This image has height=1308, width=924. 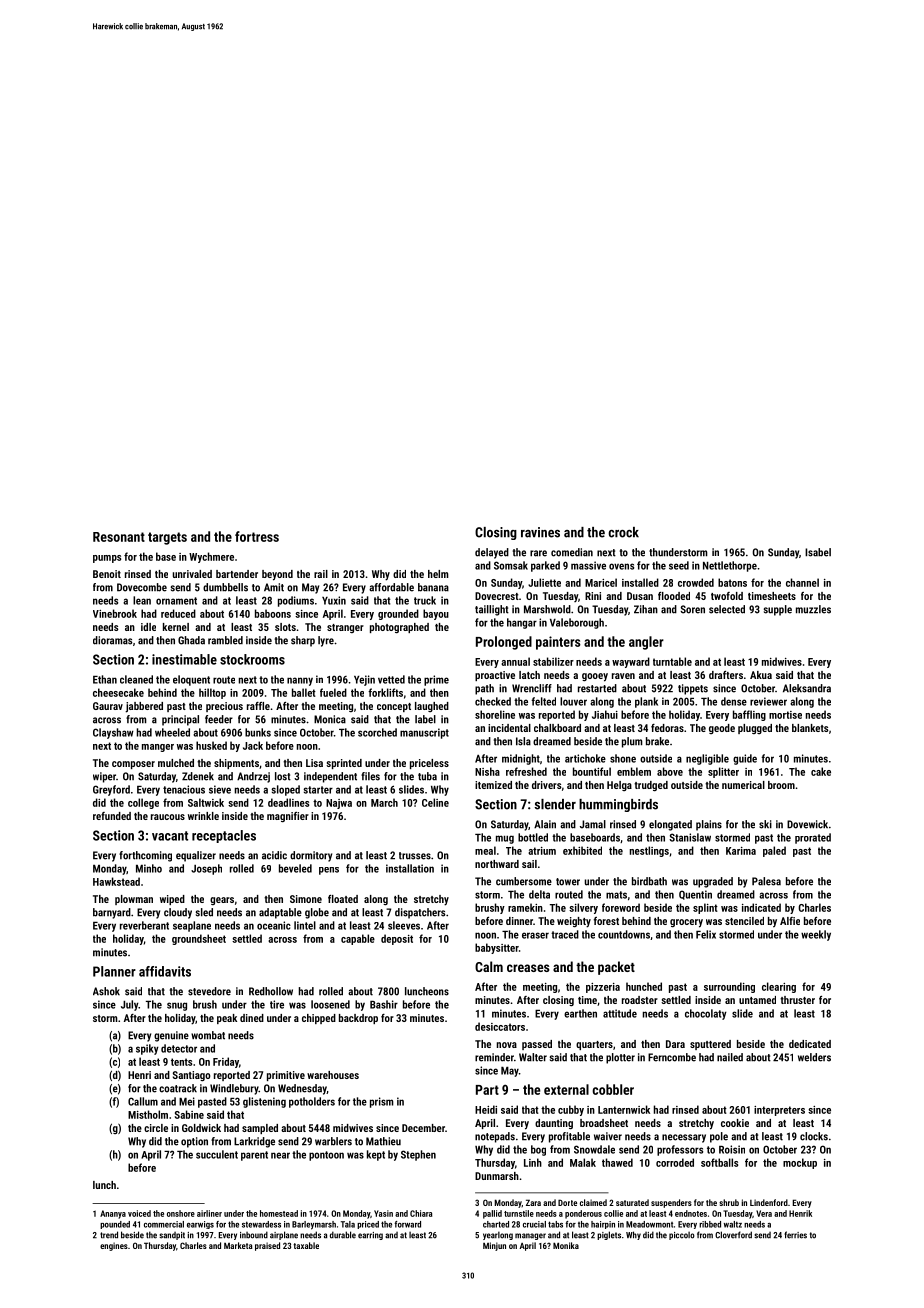 What do you see at coordinates (695, 895) in the image?
I see `Quentin` at bounding box center [695, 895].
